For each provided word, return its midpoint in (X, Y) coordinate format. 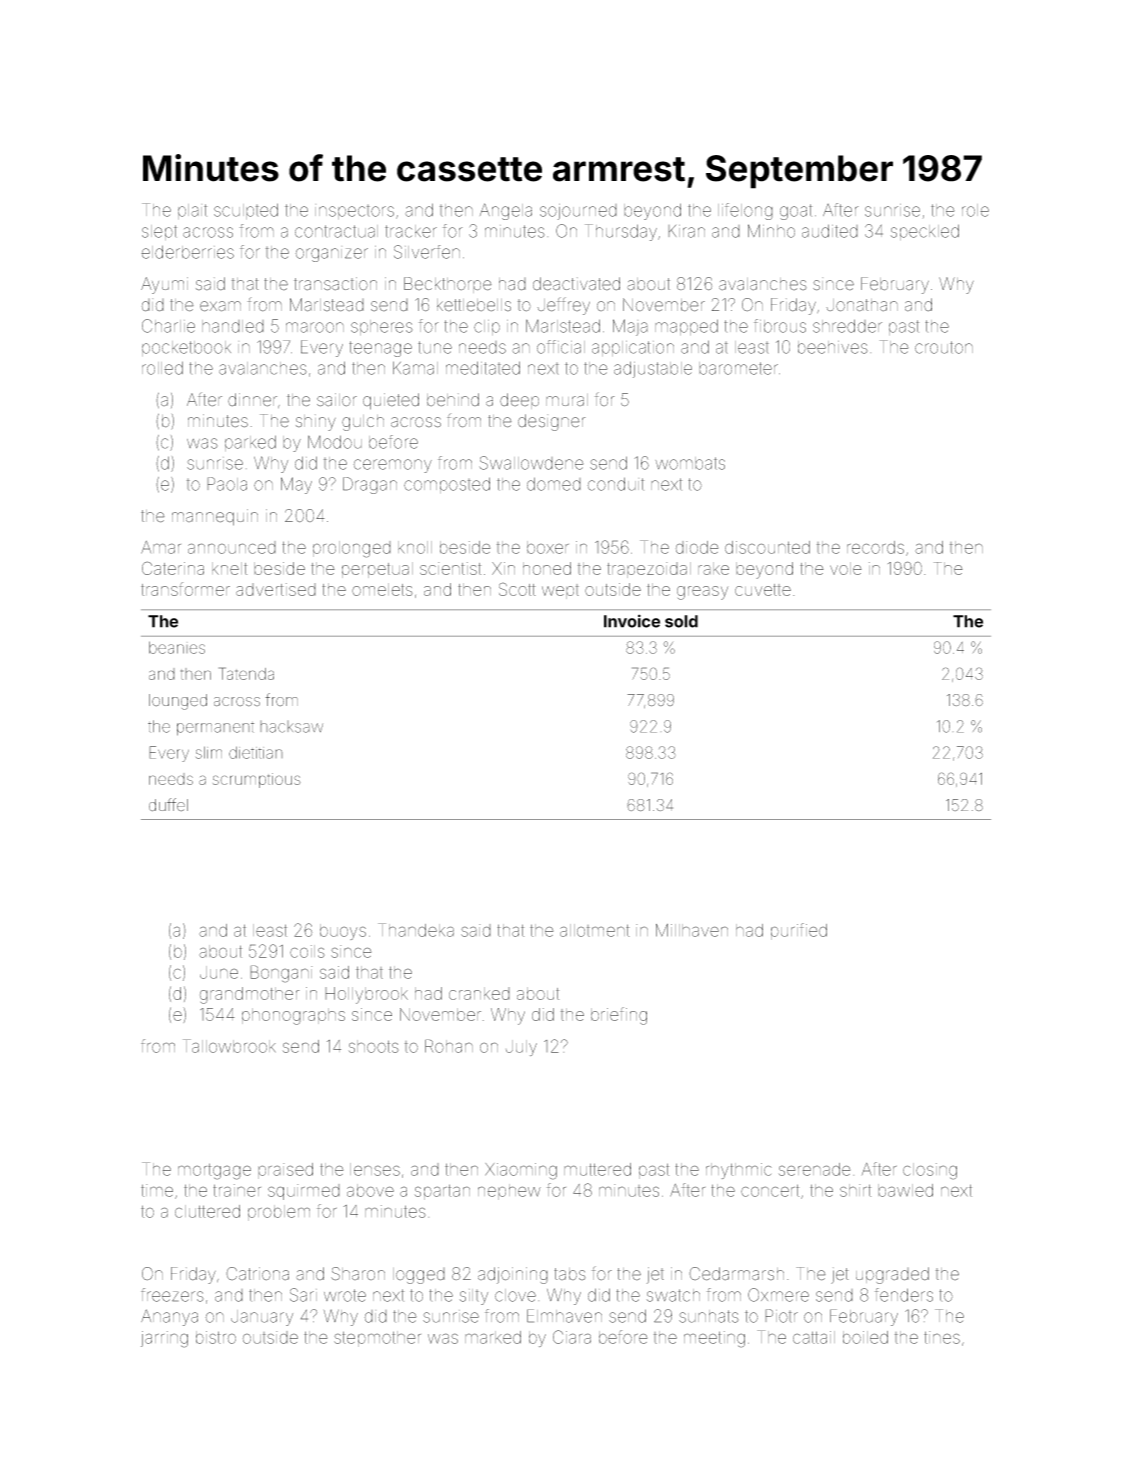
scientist (450, 568)
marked (493, 1337)
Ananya (169, 1317)
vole (846, 568)
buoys (343, 932)
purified (799, 931)
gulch (363, 423)
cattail (814, 1337)
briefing (619, 1016)
